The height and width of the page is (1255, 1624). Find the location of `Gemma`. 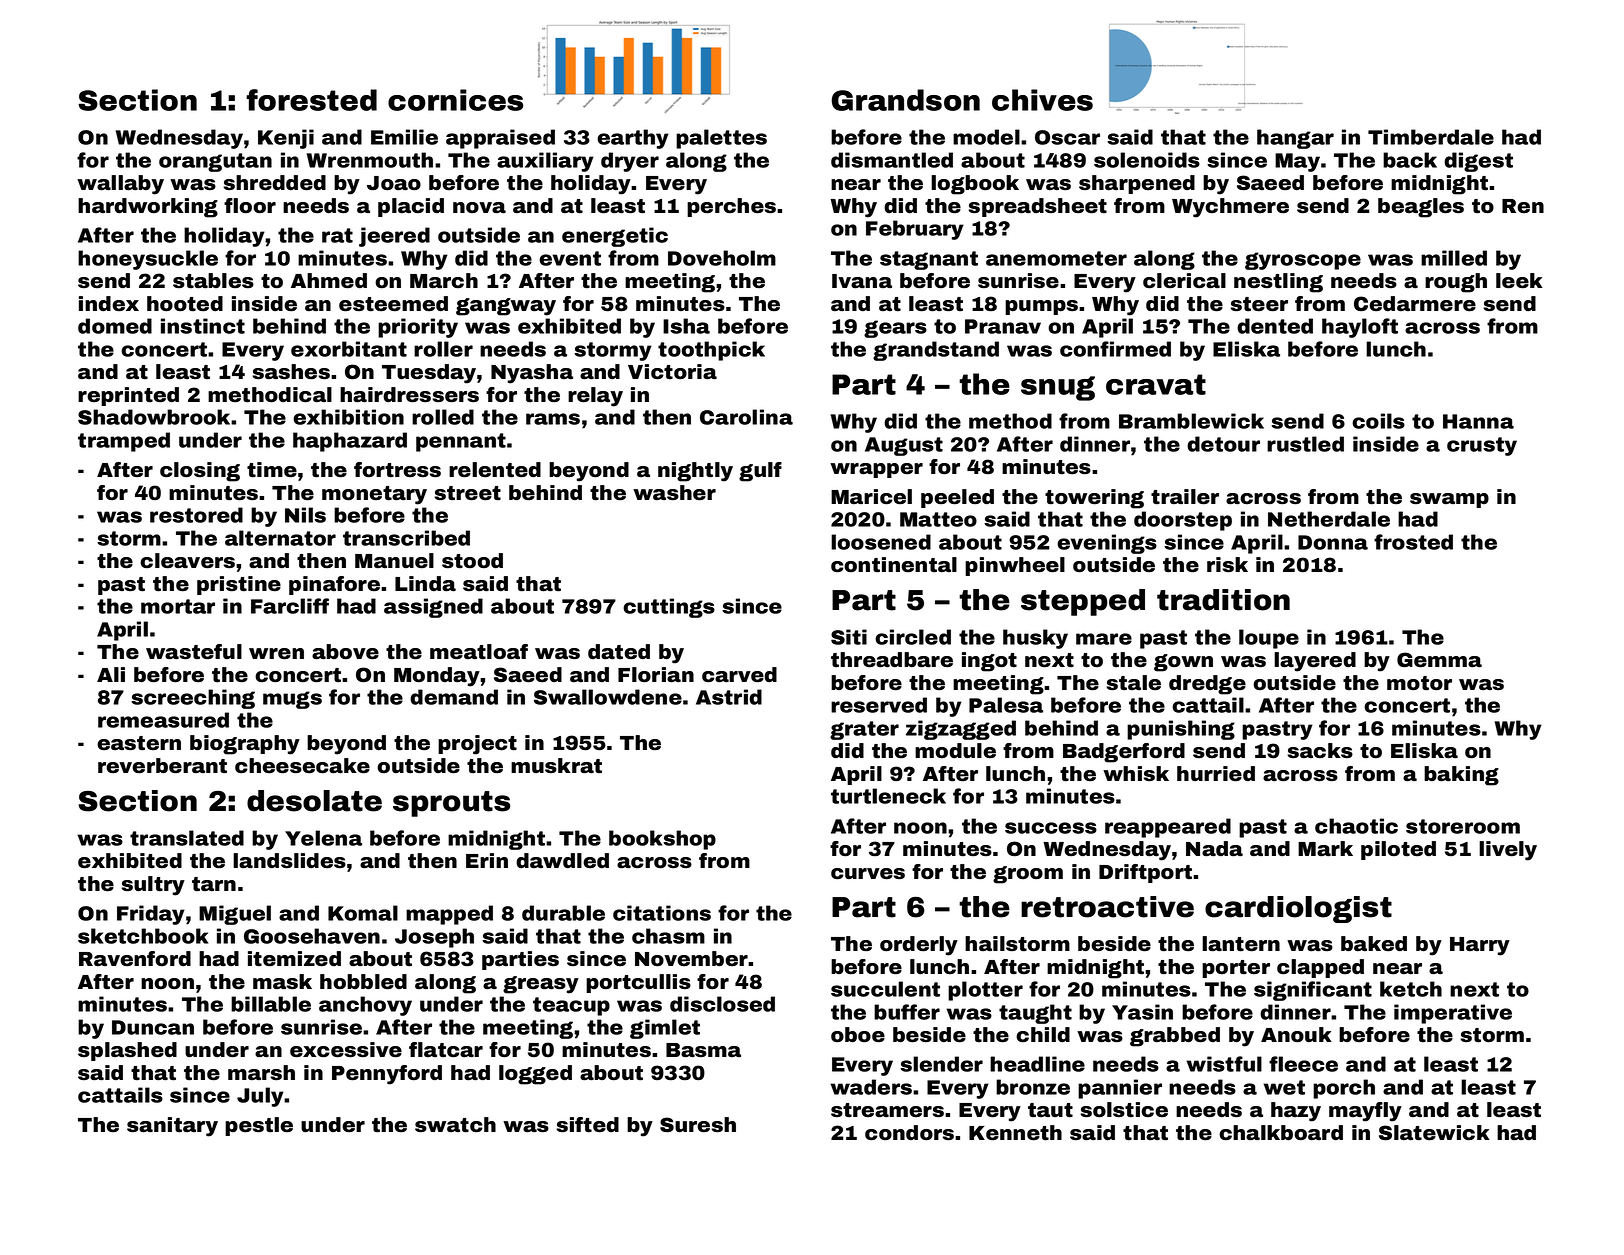

Gemma is located at coordinates (1439, 660).
